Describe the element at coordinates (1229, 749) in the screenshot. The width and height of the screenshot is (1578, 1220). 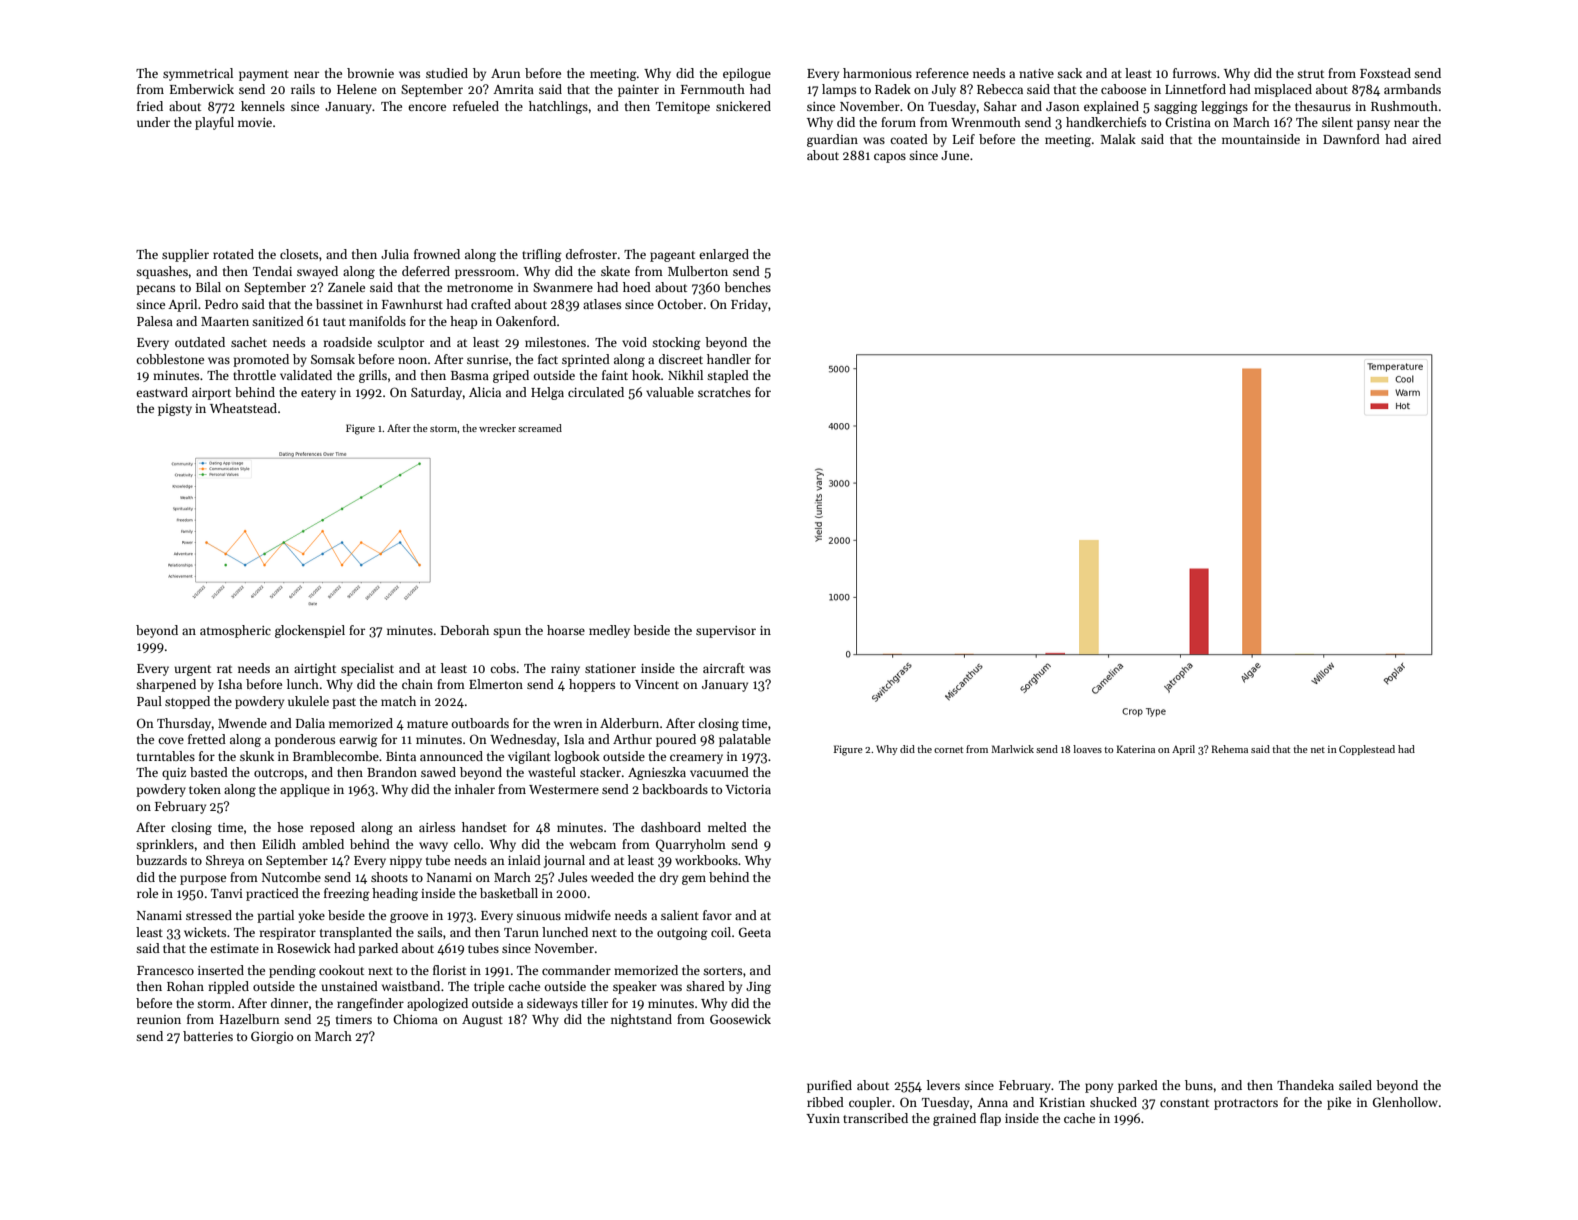
I see `Rehema` at that location.
